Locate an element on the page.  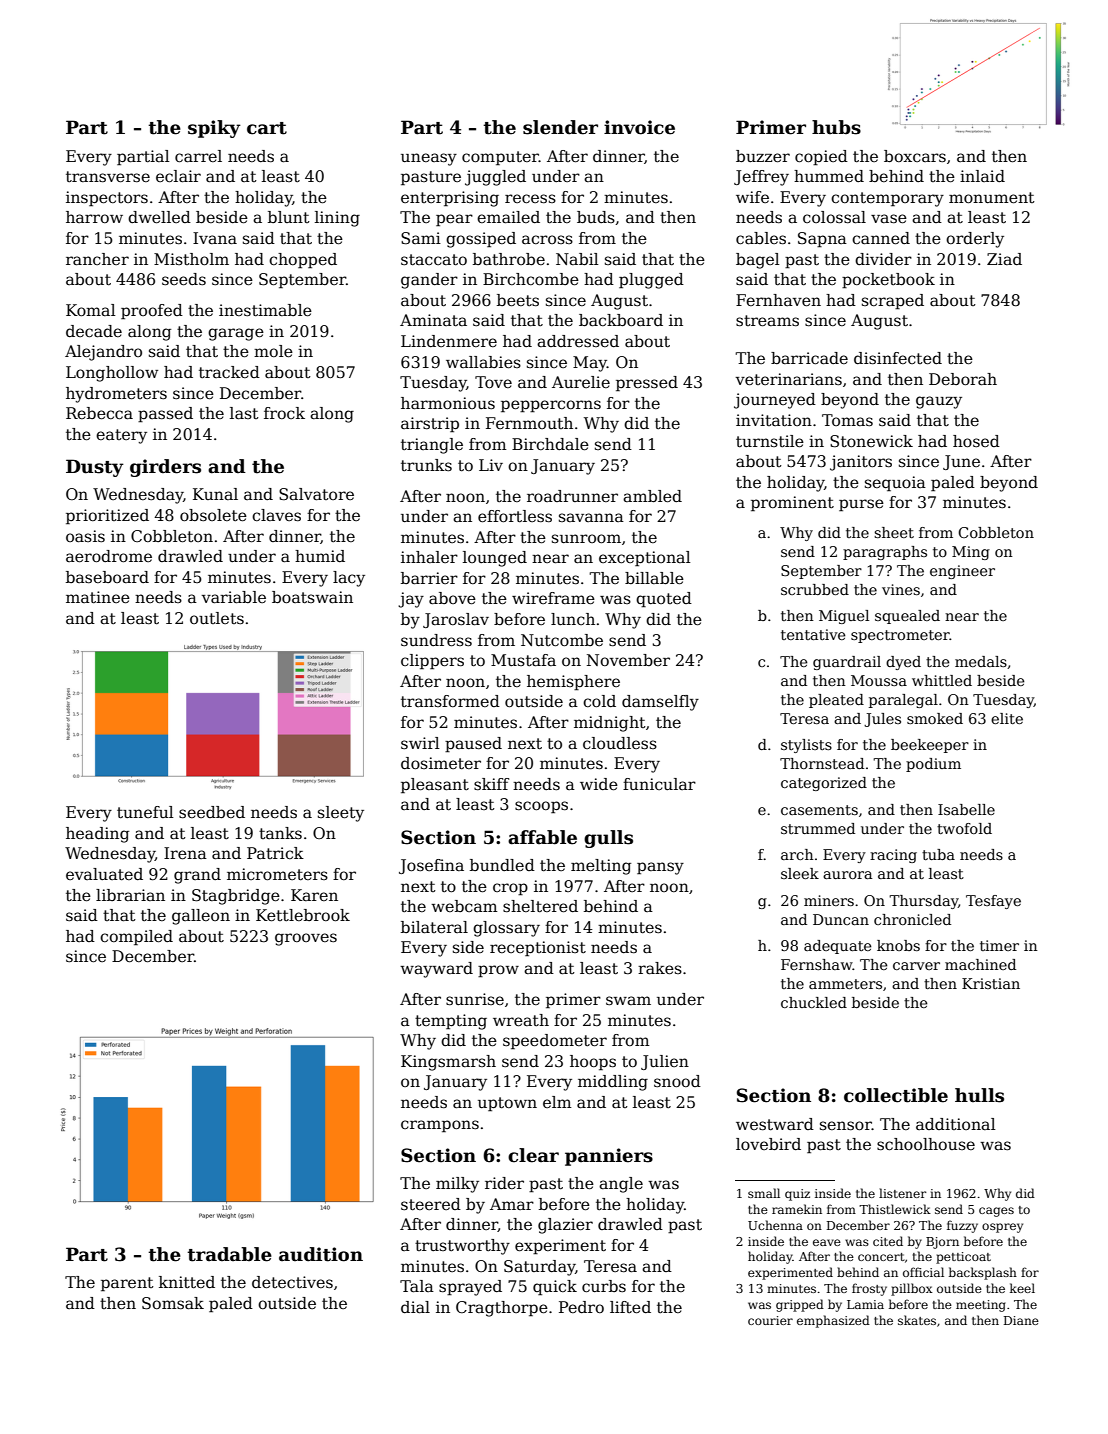
swam is located at coordinates (628, 1001).
